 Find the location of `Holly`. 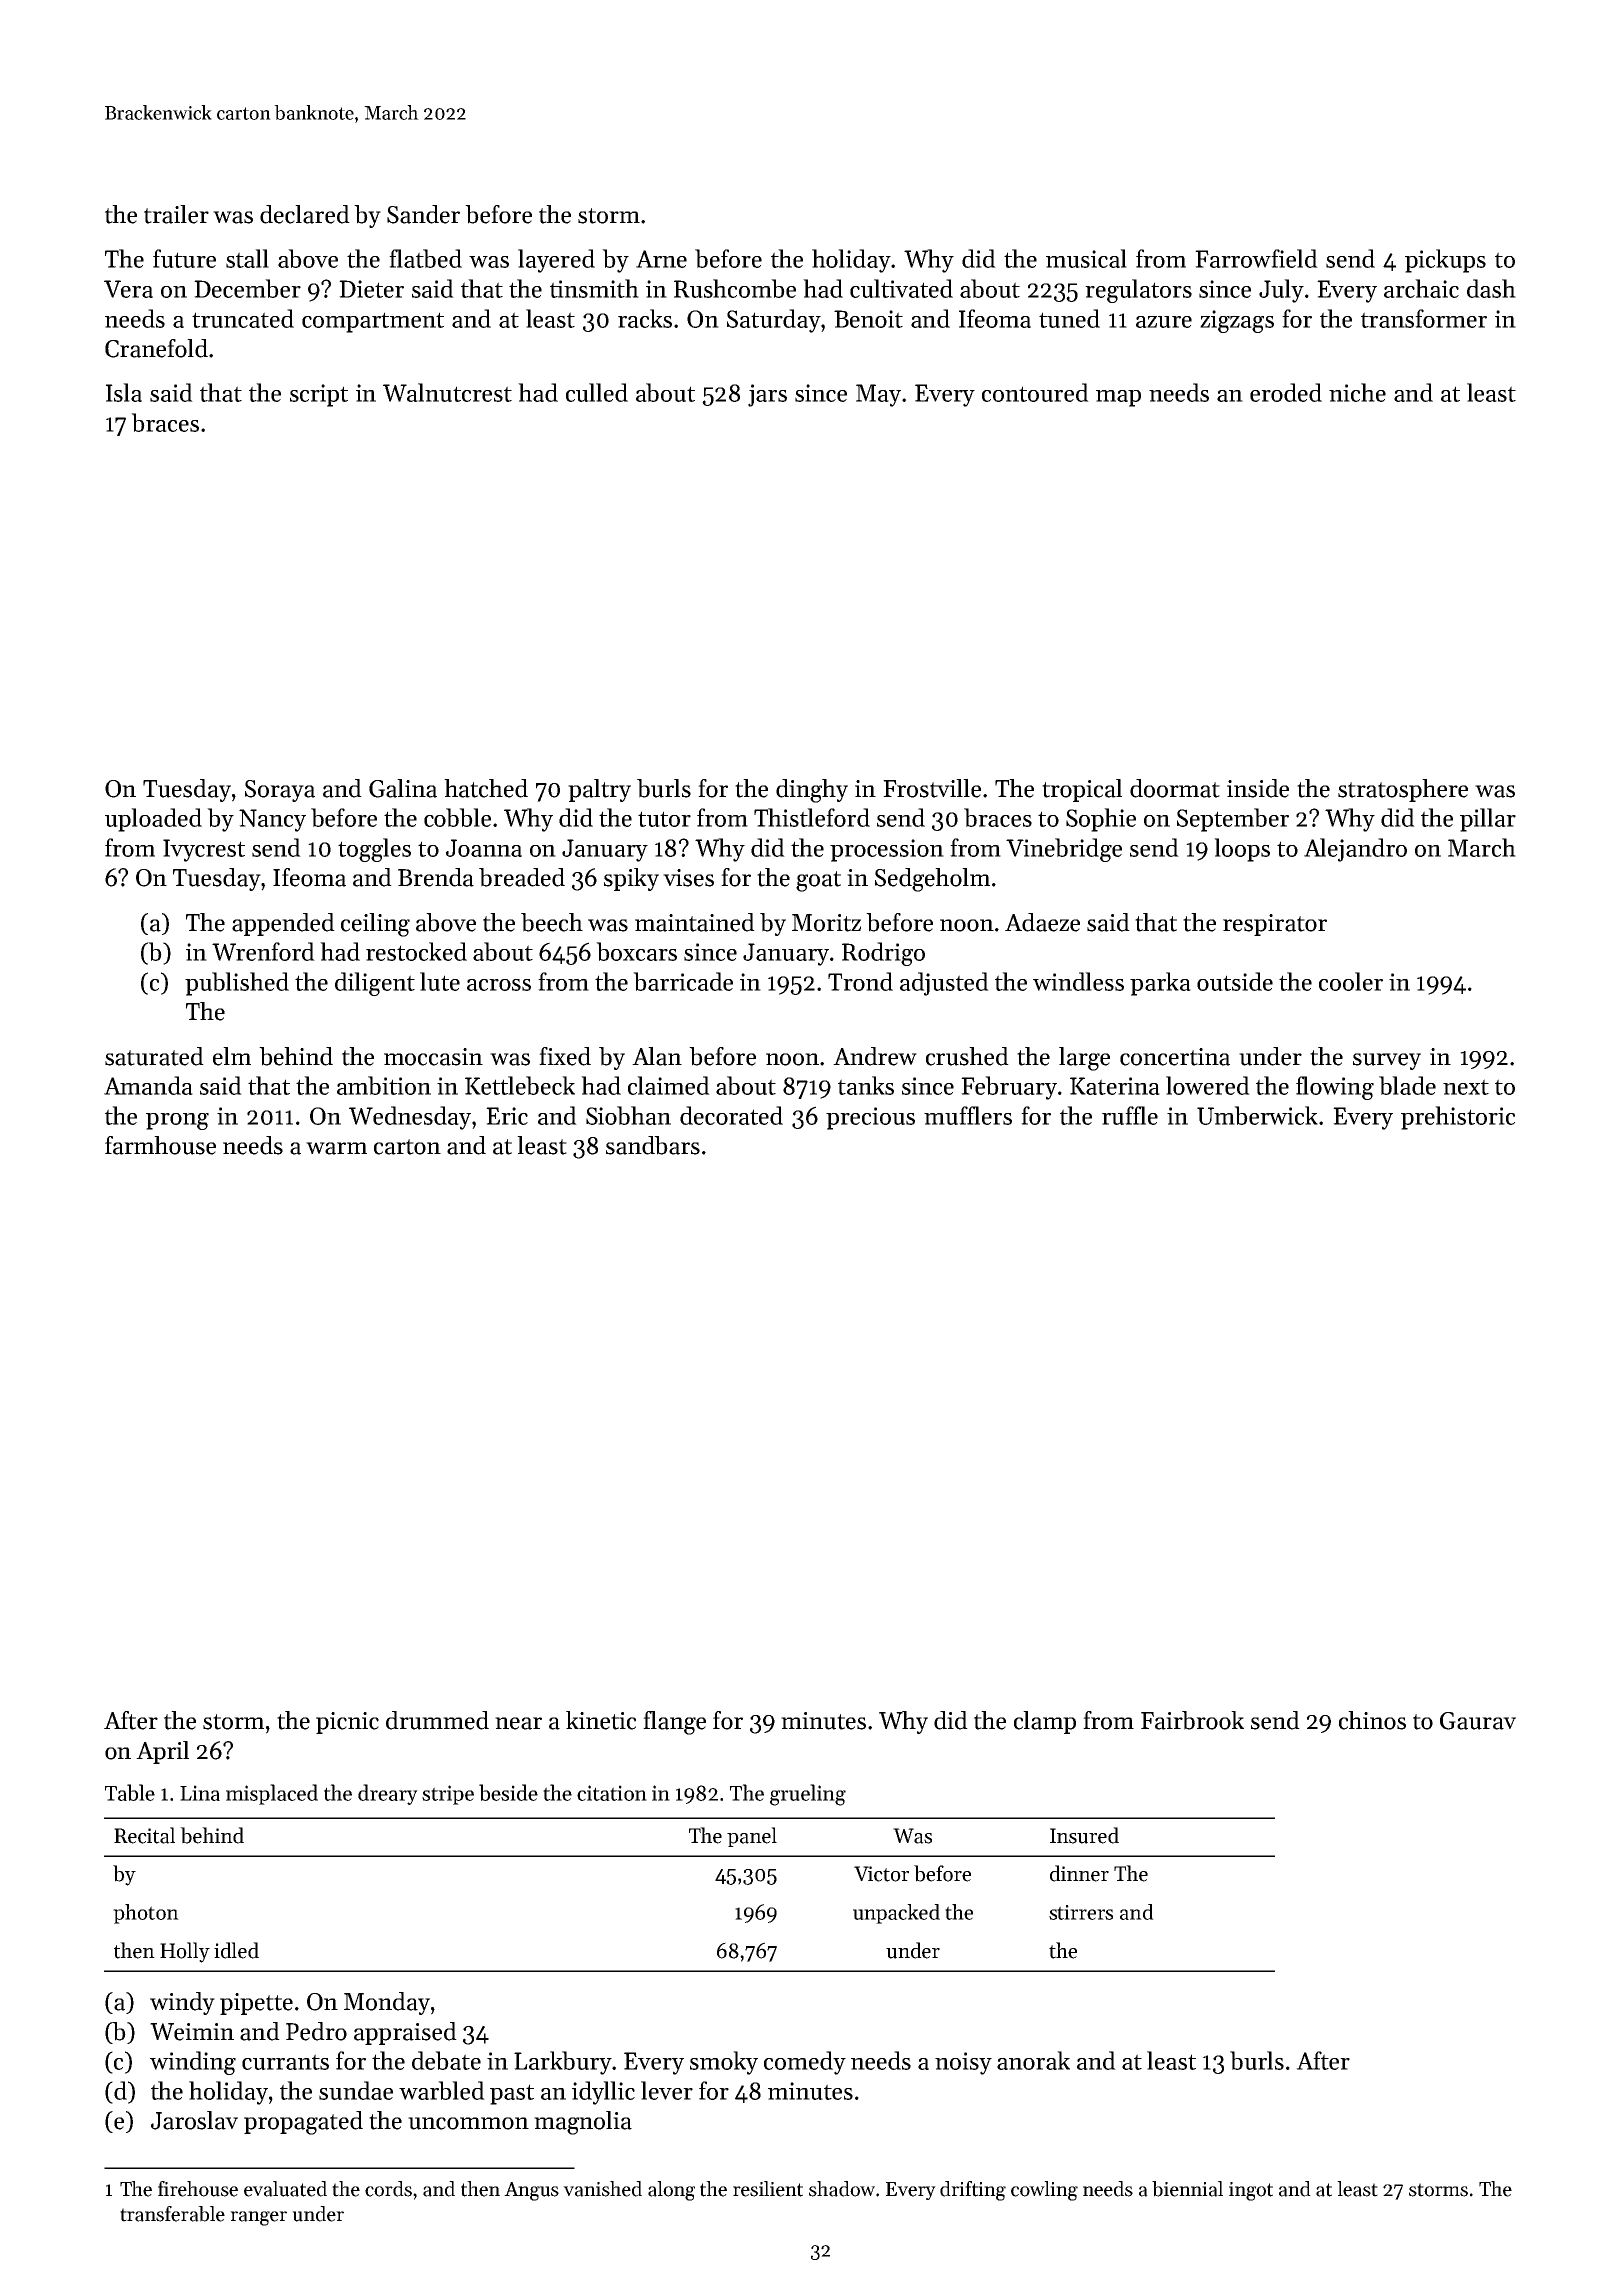

Holly is located at coordinates (185, 1952).
